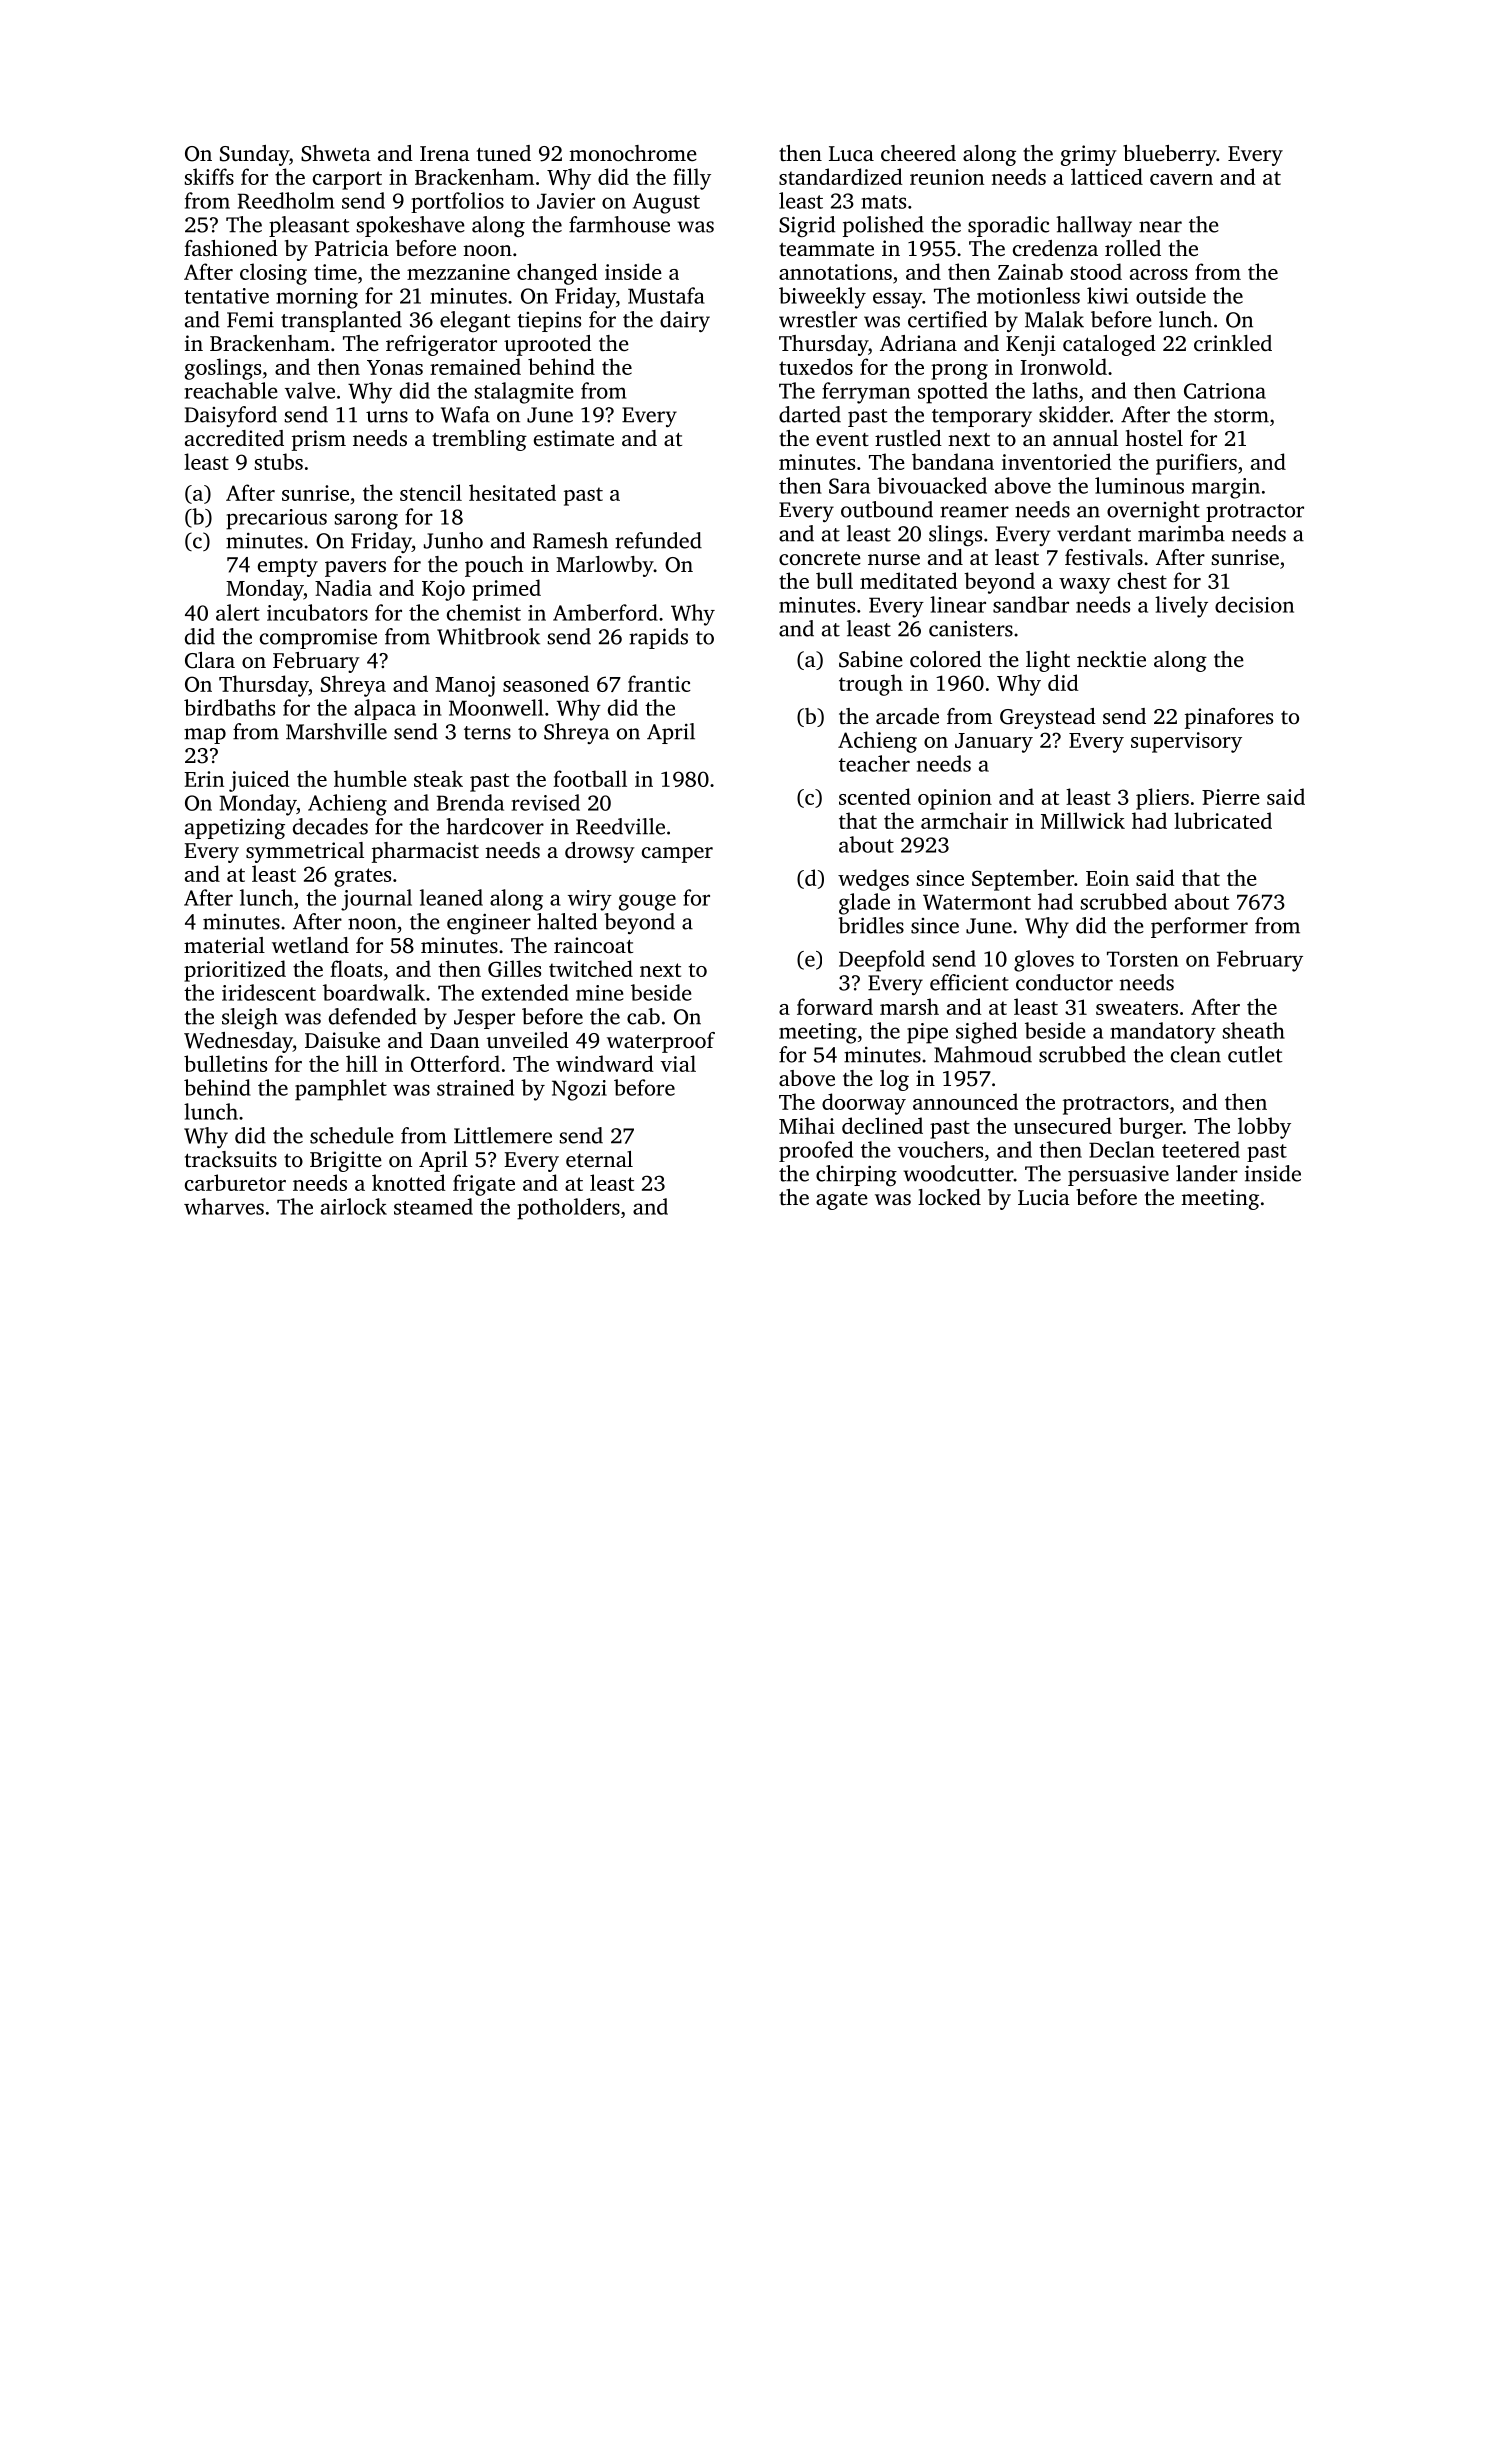  Describe the element at coordinates (1264, 1128) in the image. I see `lobby` at that location.
